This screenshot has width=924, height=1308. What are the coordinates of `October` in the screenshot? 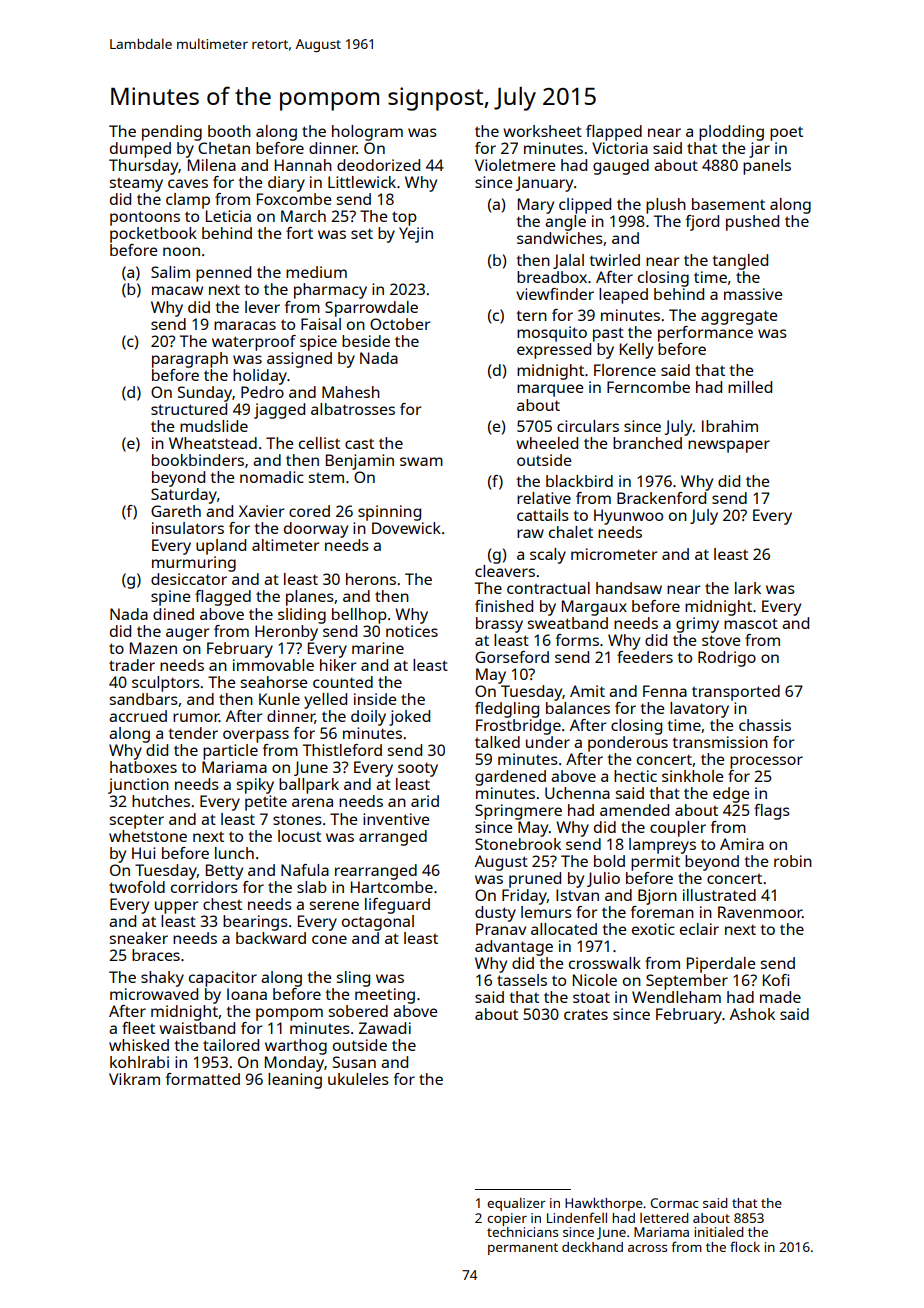 It's located at (400, 324).
